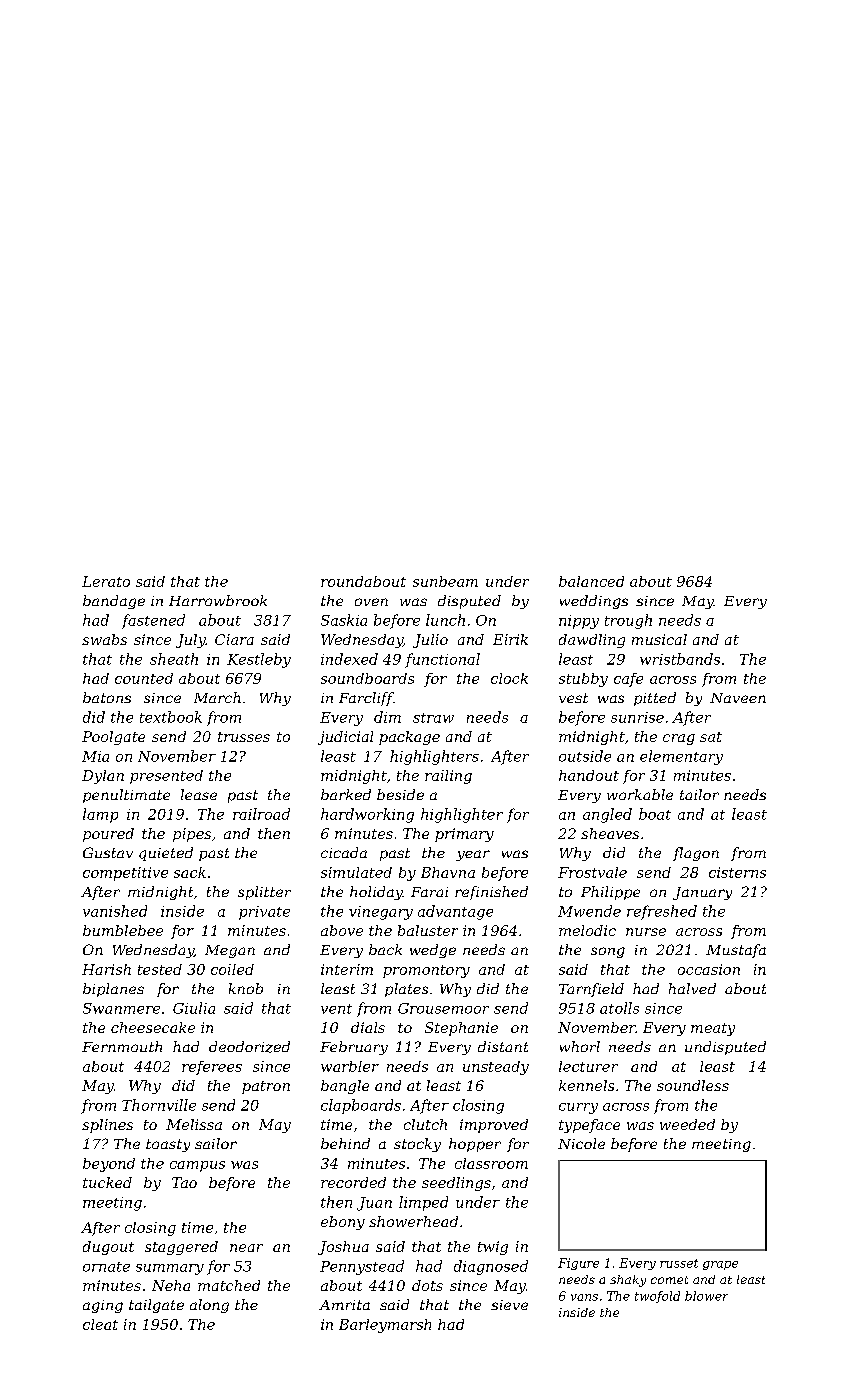  Describe the element at coordinates (113, 990) in the screenshot. I see `biplanes` at that location.
